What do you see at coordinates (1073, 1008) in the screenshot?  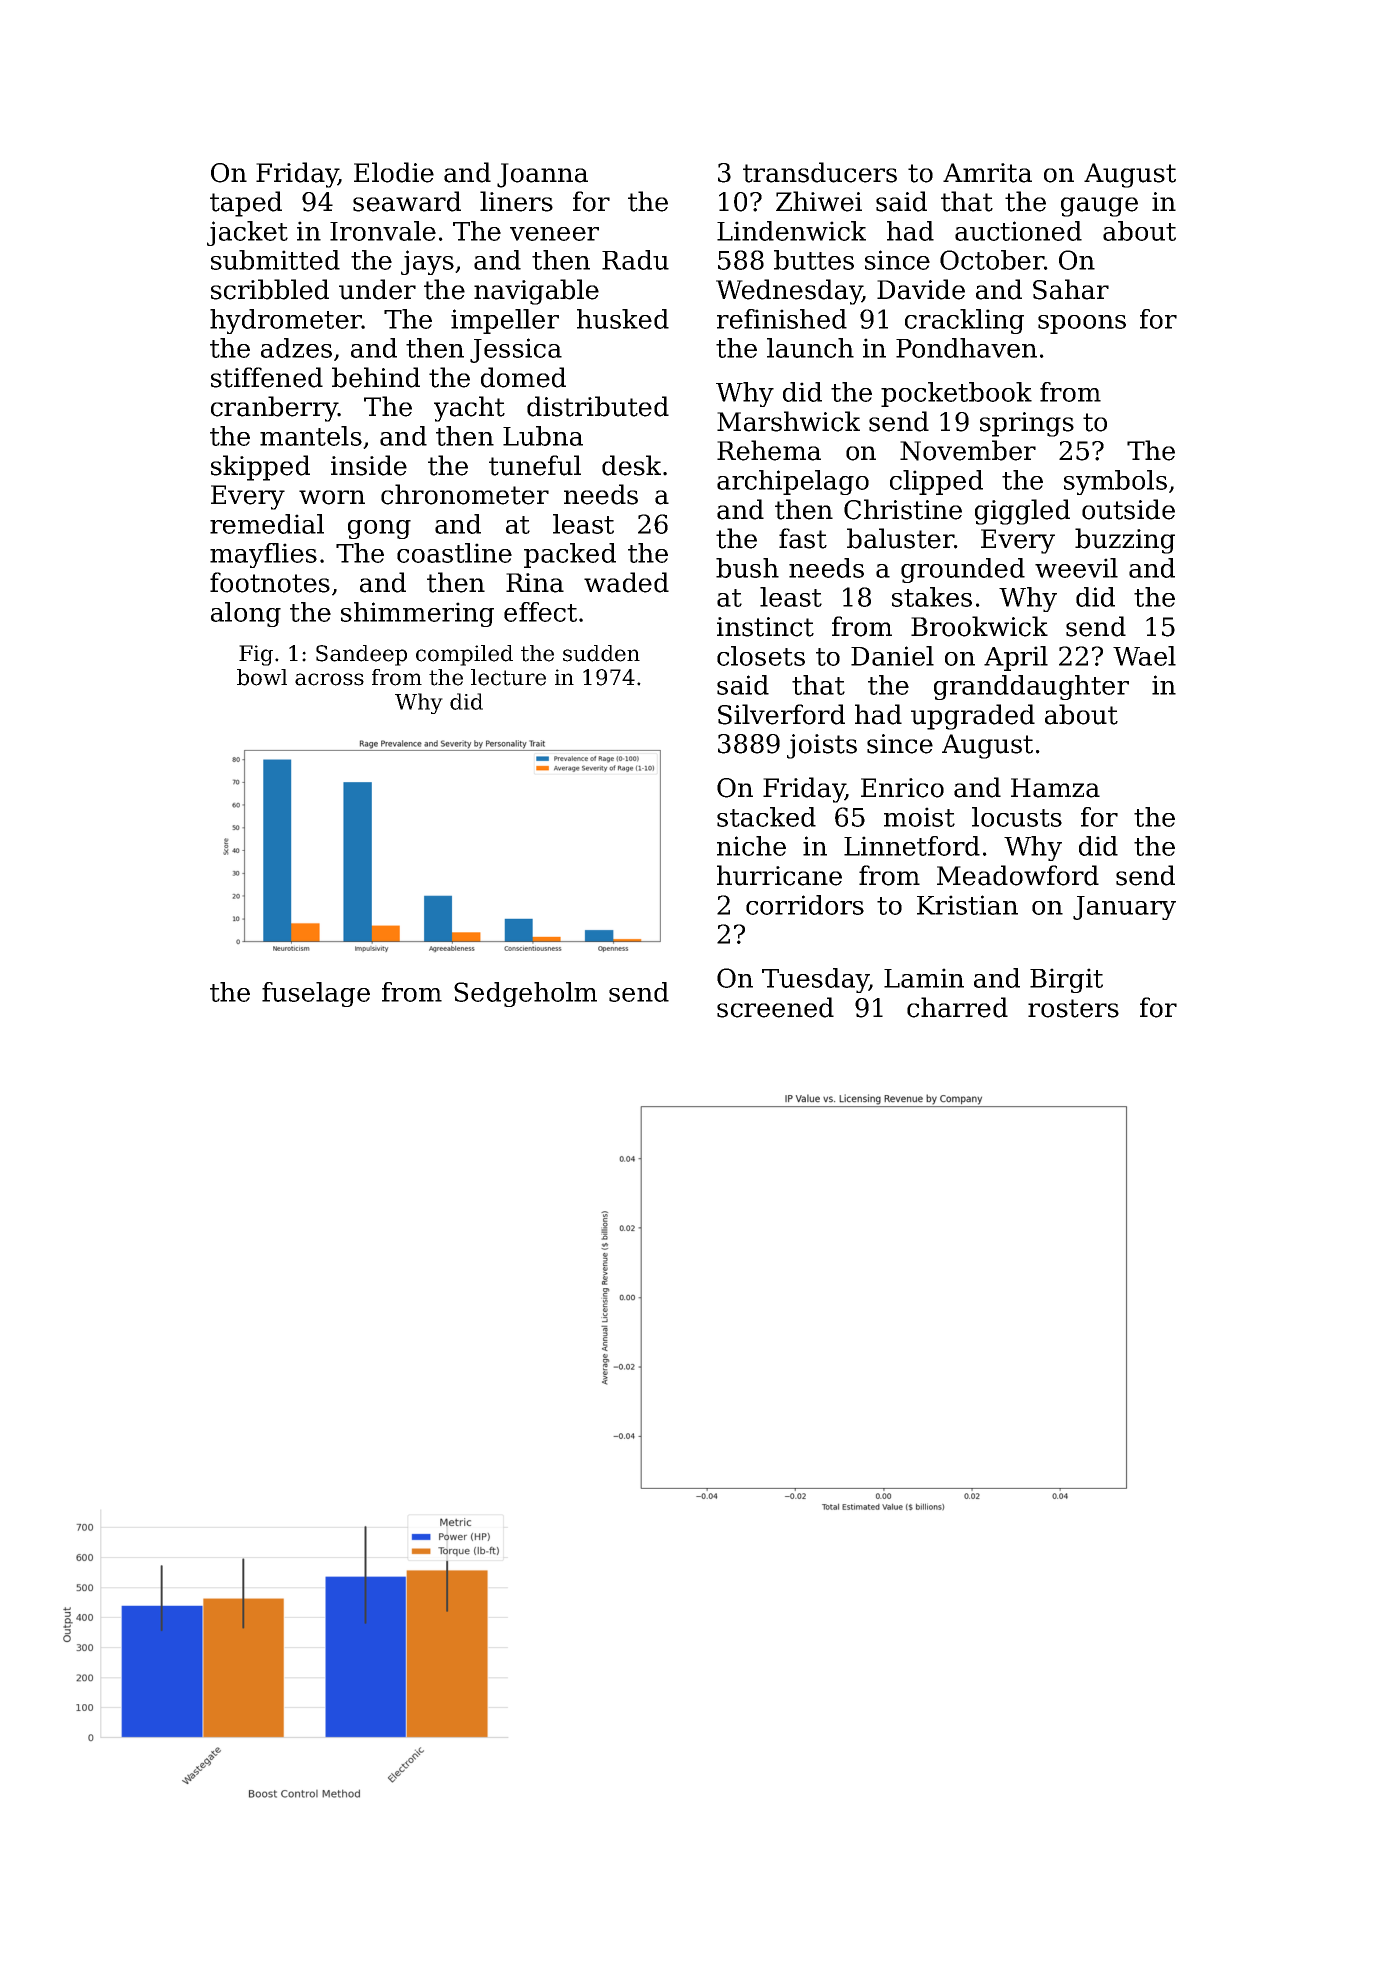 I see `rosters` at bounding box center [1073, 1008].
